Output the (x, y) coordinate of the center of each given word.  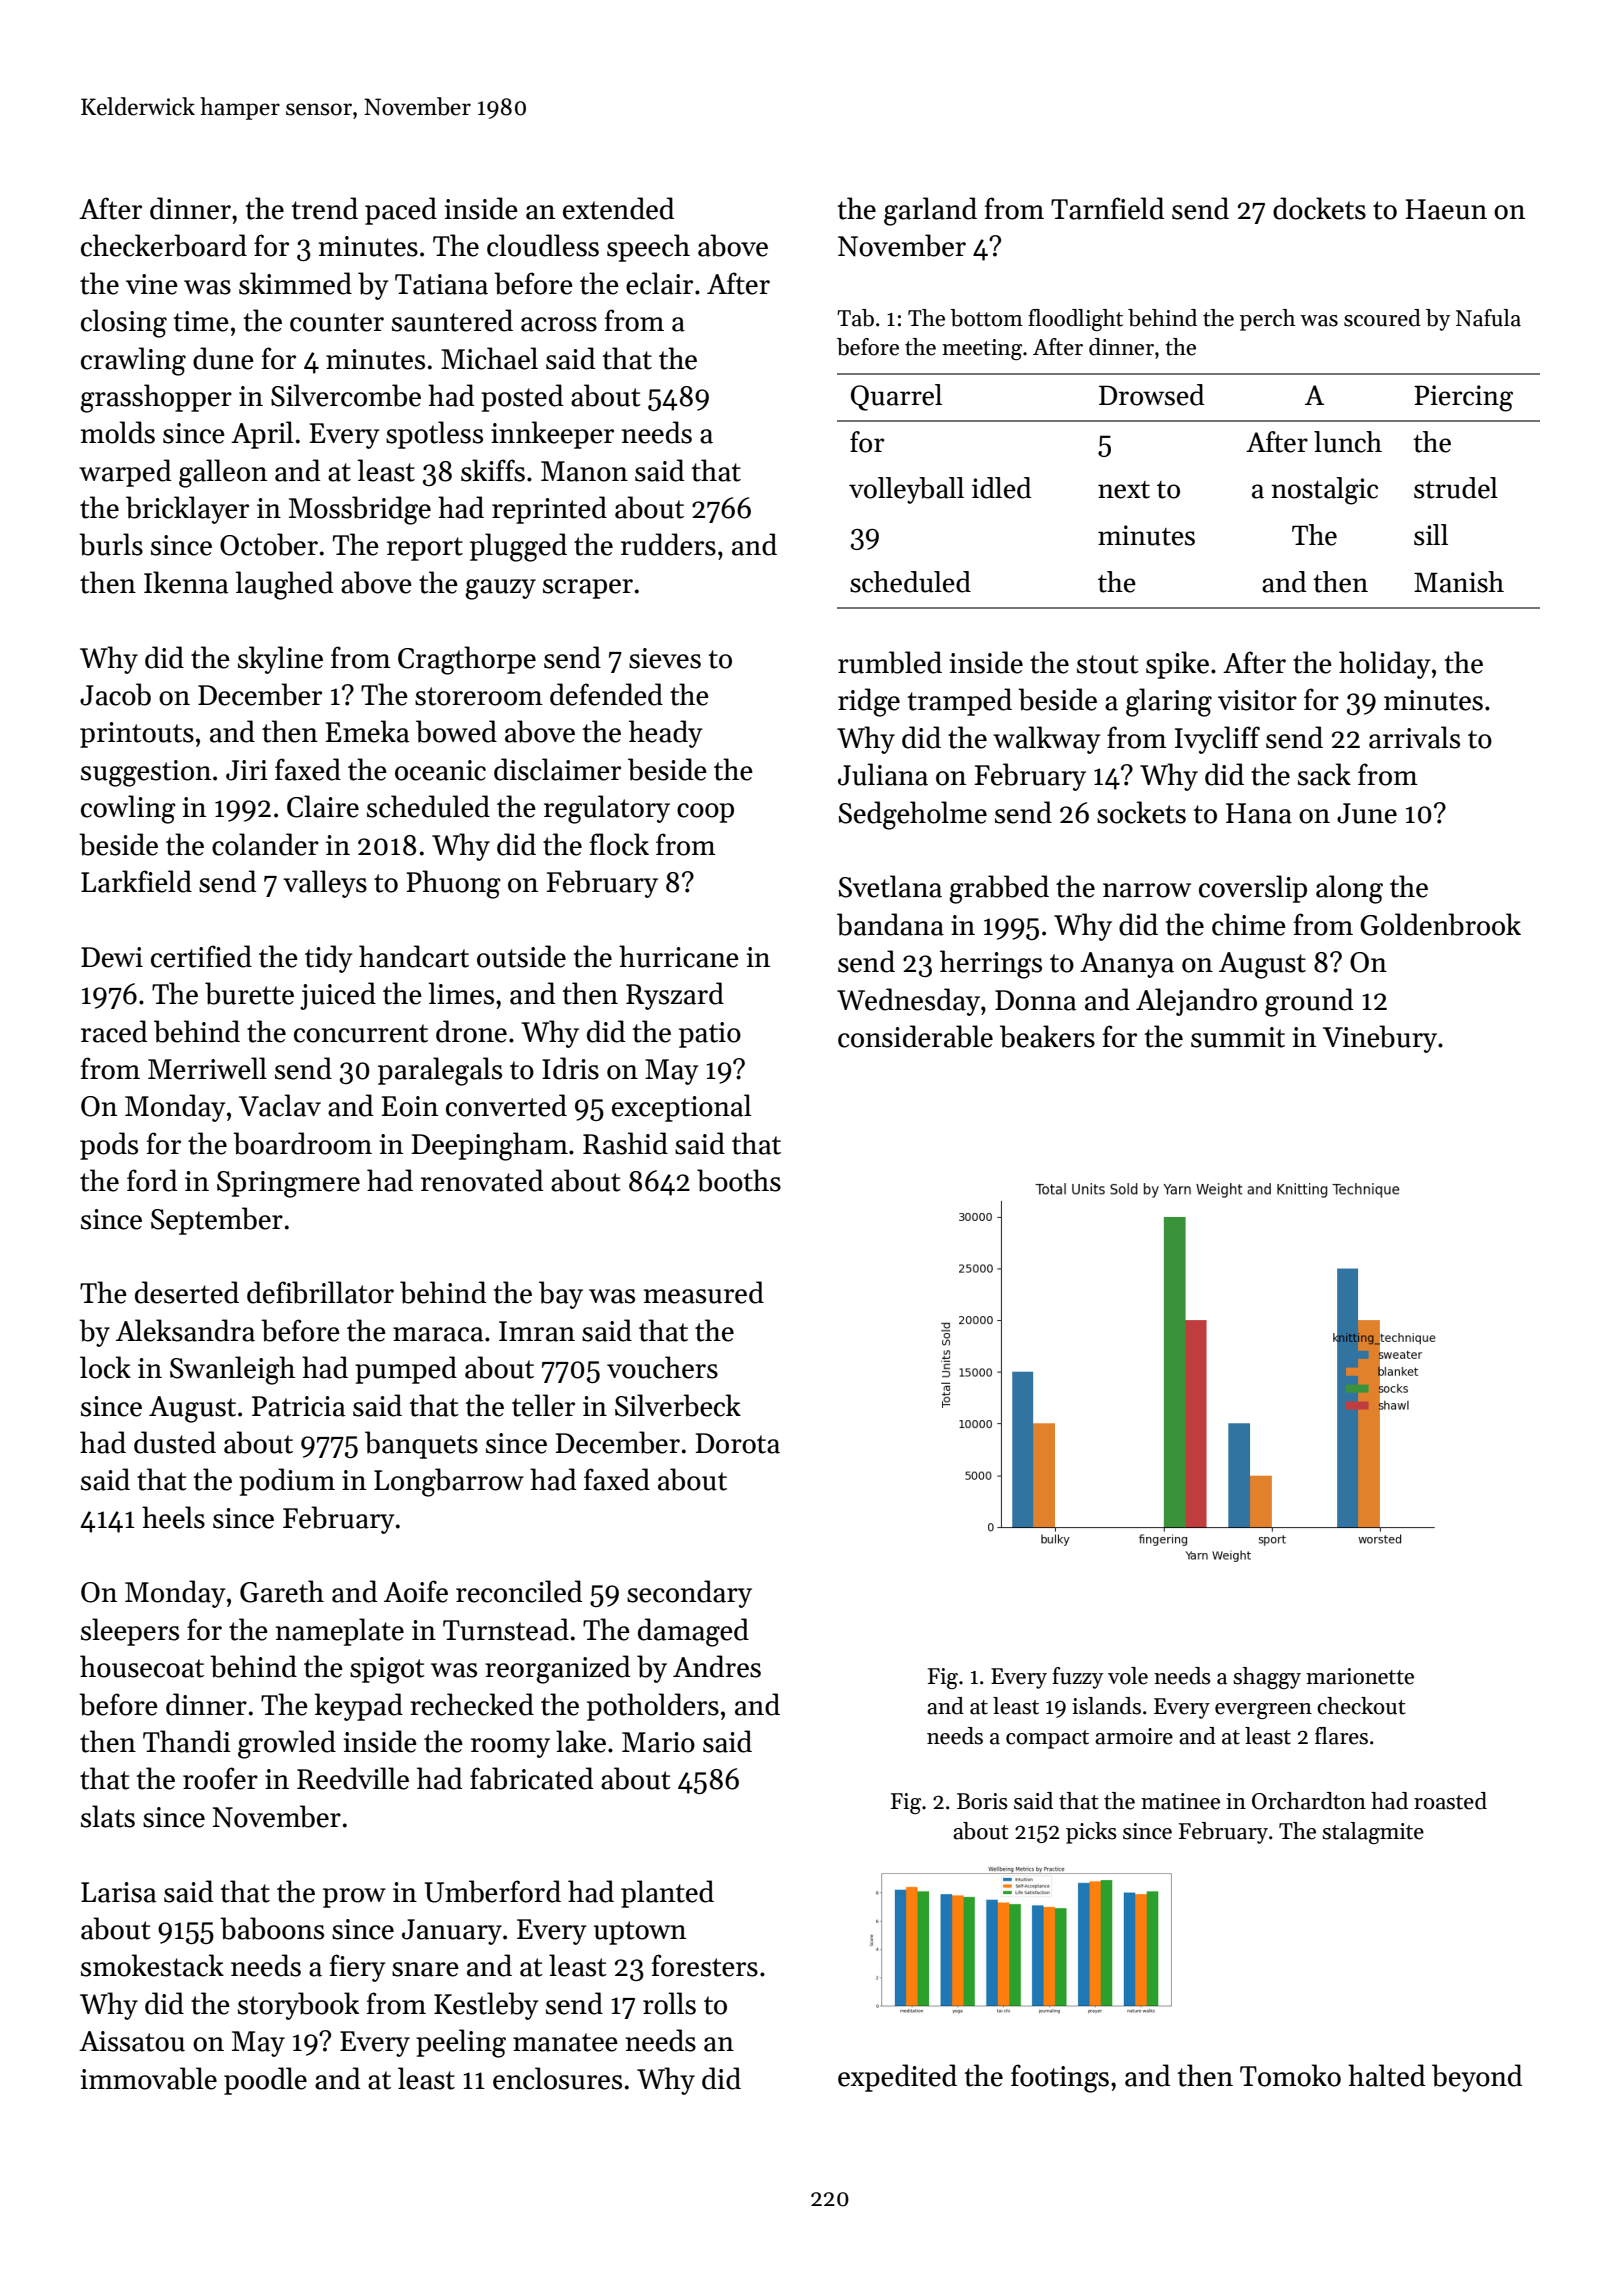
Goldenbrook (1440, 924)
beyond (1477, 2078)
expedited (897, 2078)
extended (618, 208)
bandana (890, 924)
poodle (265, 2081)
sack (1324, 774)
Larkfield (136, 881)
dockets (1319, 208)
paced (401, 211)
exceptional (681, 1108)
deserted (187, 1292)
